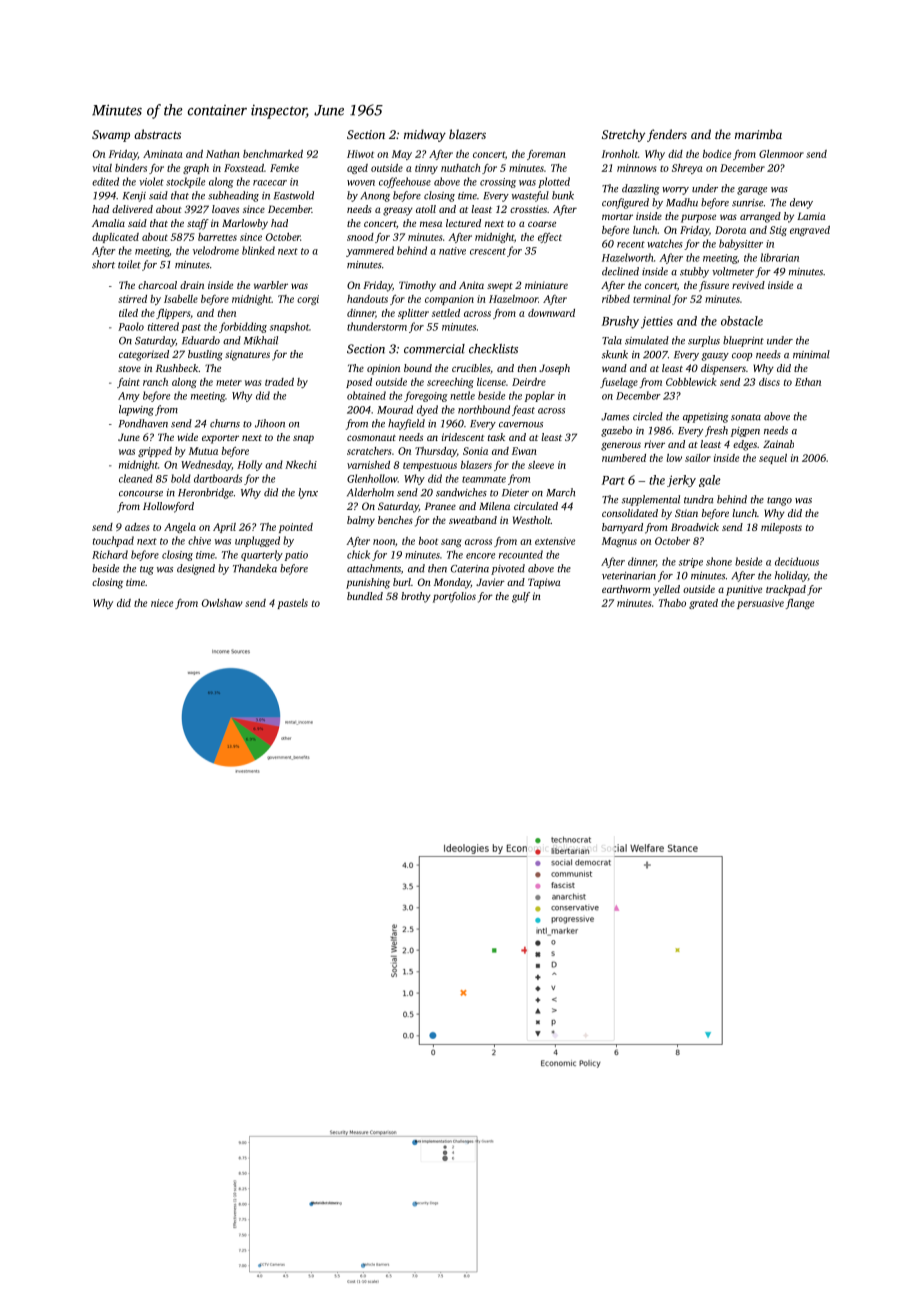 This page has width=924, height=1308. Describe the element at coordinates (261, 340) in the page. I see `Mikhail` at that location.
